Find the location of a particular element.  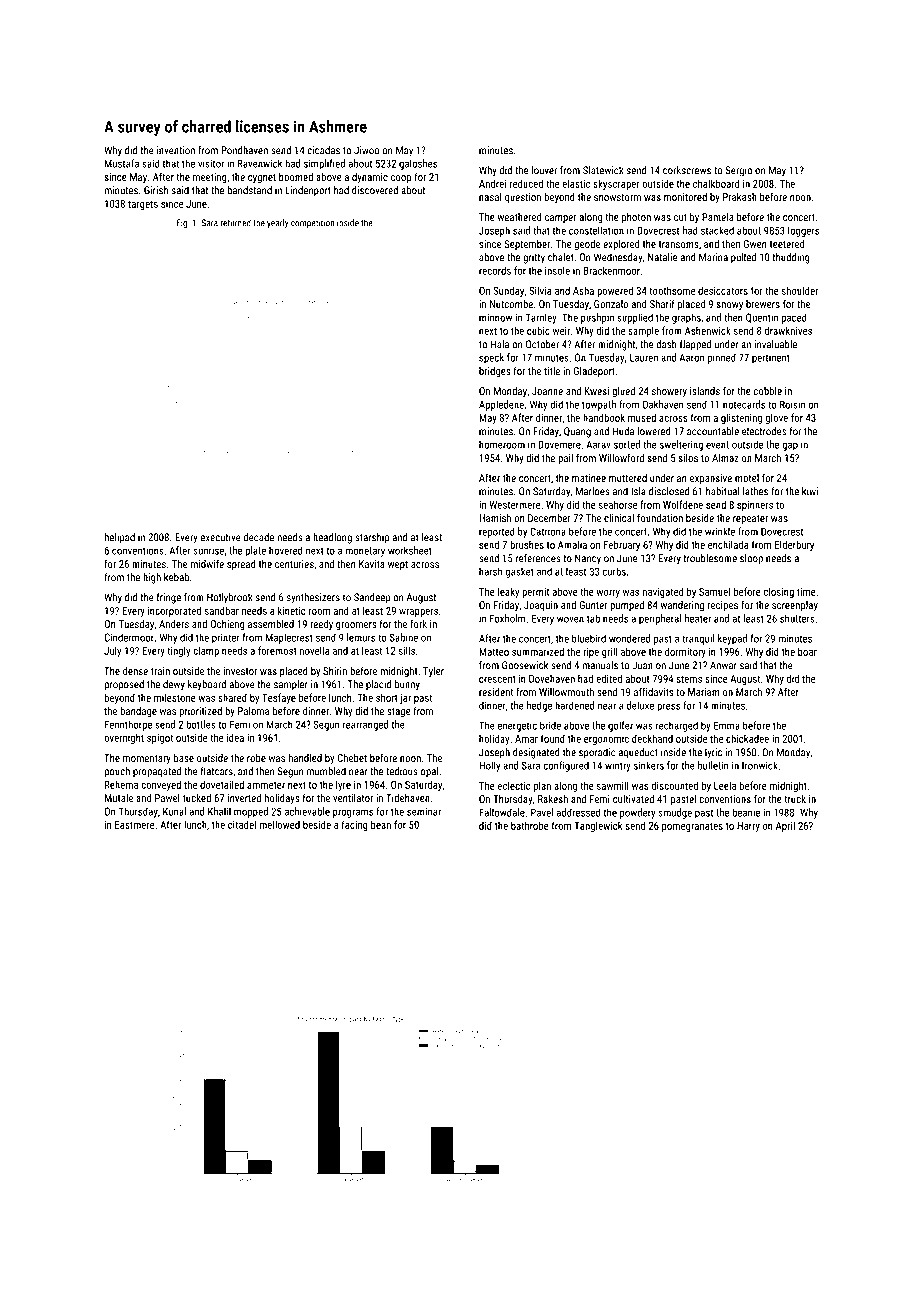

mellowed is located at coordinates (279, 824).
